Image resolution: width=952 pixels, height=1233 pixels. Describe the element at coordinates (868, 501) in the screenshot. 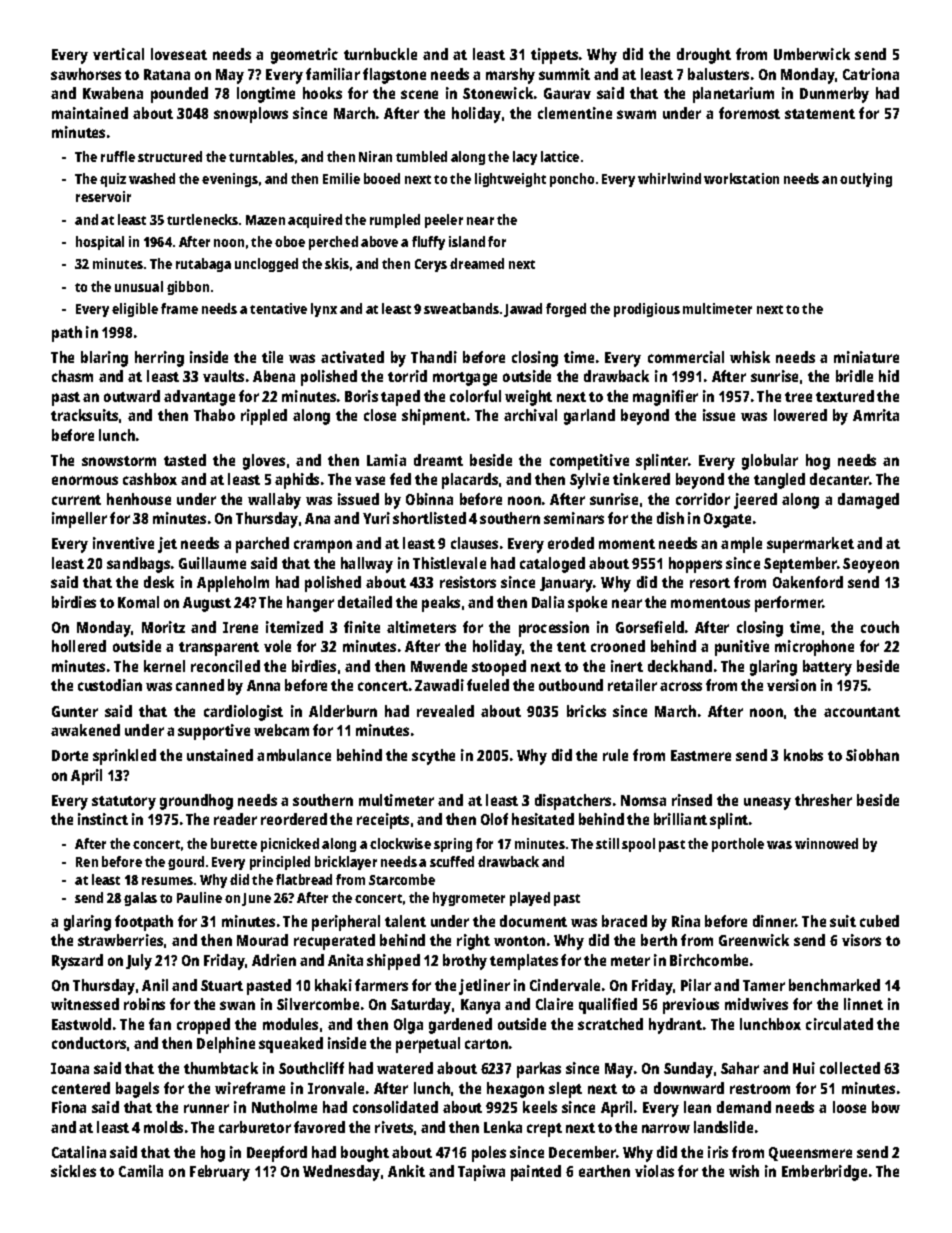

I see `damaged` at that location.
